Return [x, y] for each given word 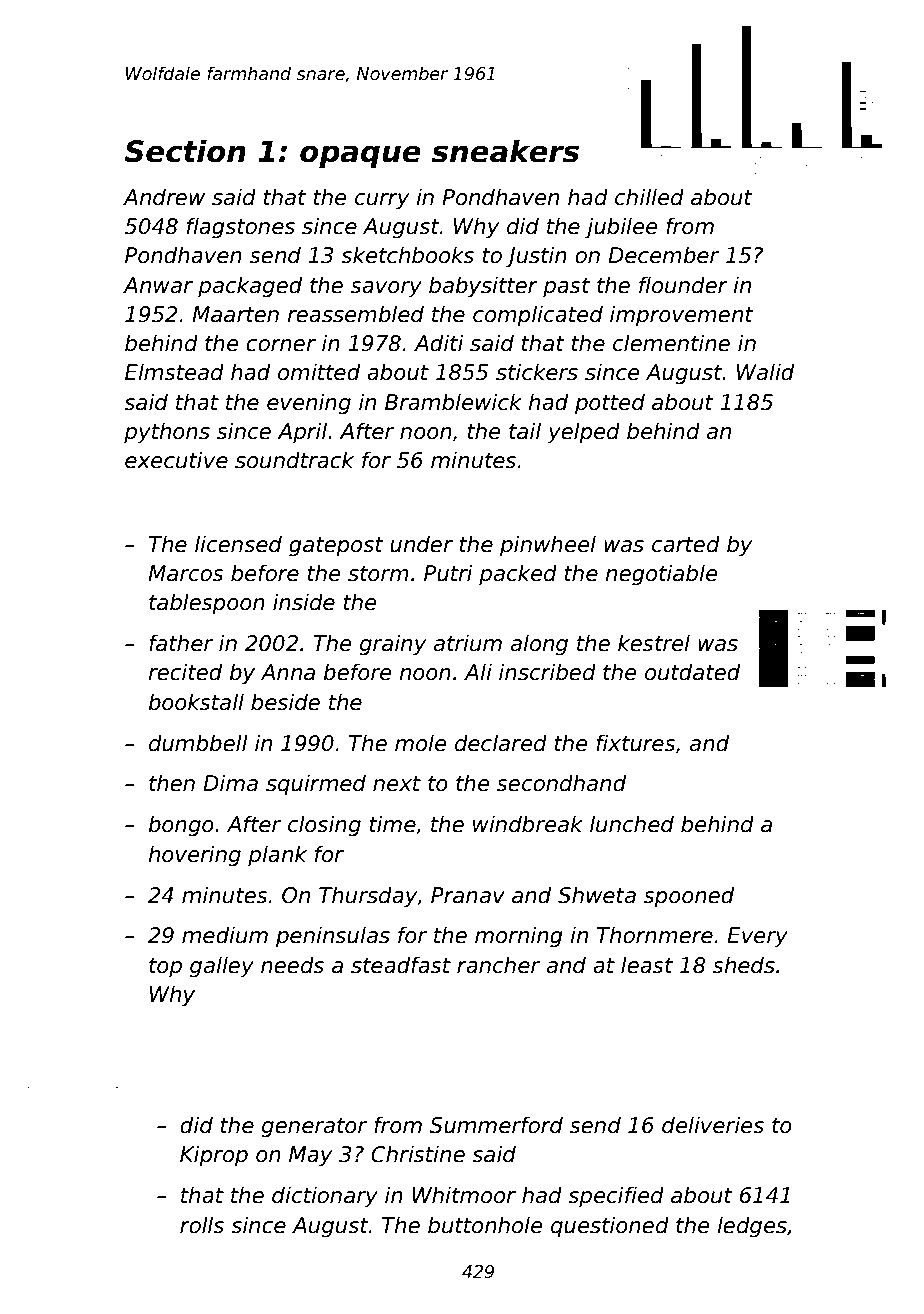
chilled [649, 197]
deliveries [713, 1125]
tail [525, 431]
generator [314, 1128]
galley [222, 967]
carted [686, 544]
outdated [692, 672]
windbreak [528, 824]
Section [185, 151]
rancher [498, 965]
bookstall [196, 702]
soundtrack [294, 460]
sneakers [505, 151]
